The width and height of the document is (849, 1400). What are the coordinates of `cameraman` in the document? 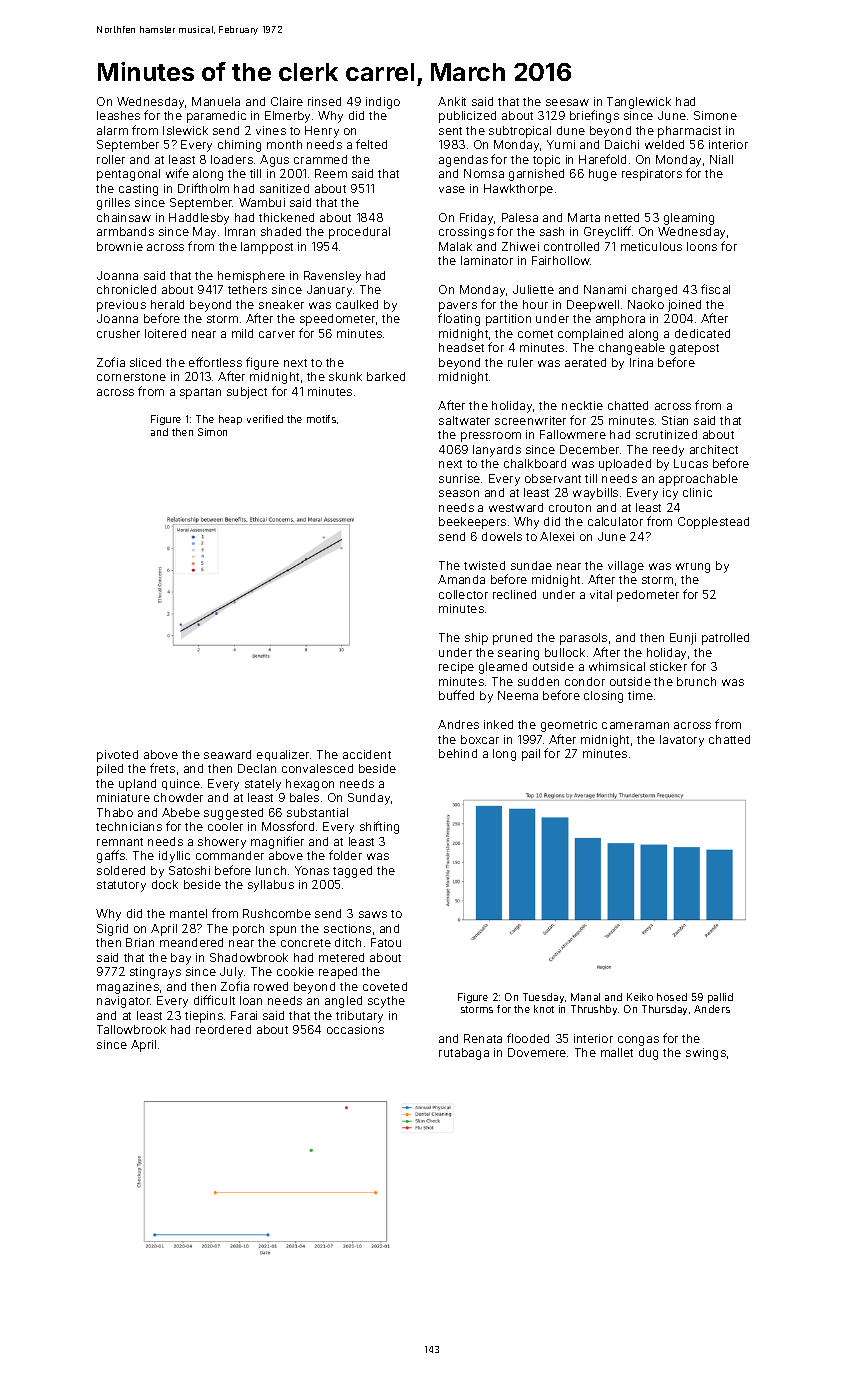 It's located at (635, 725).
